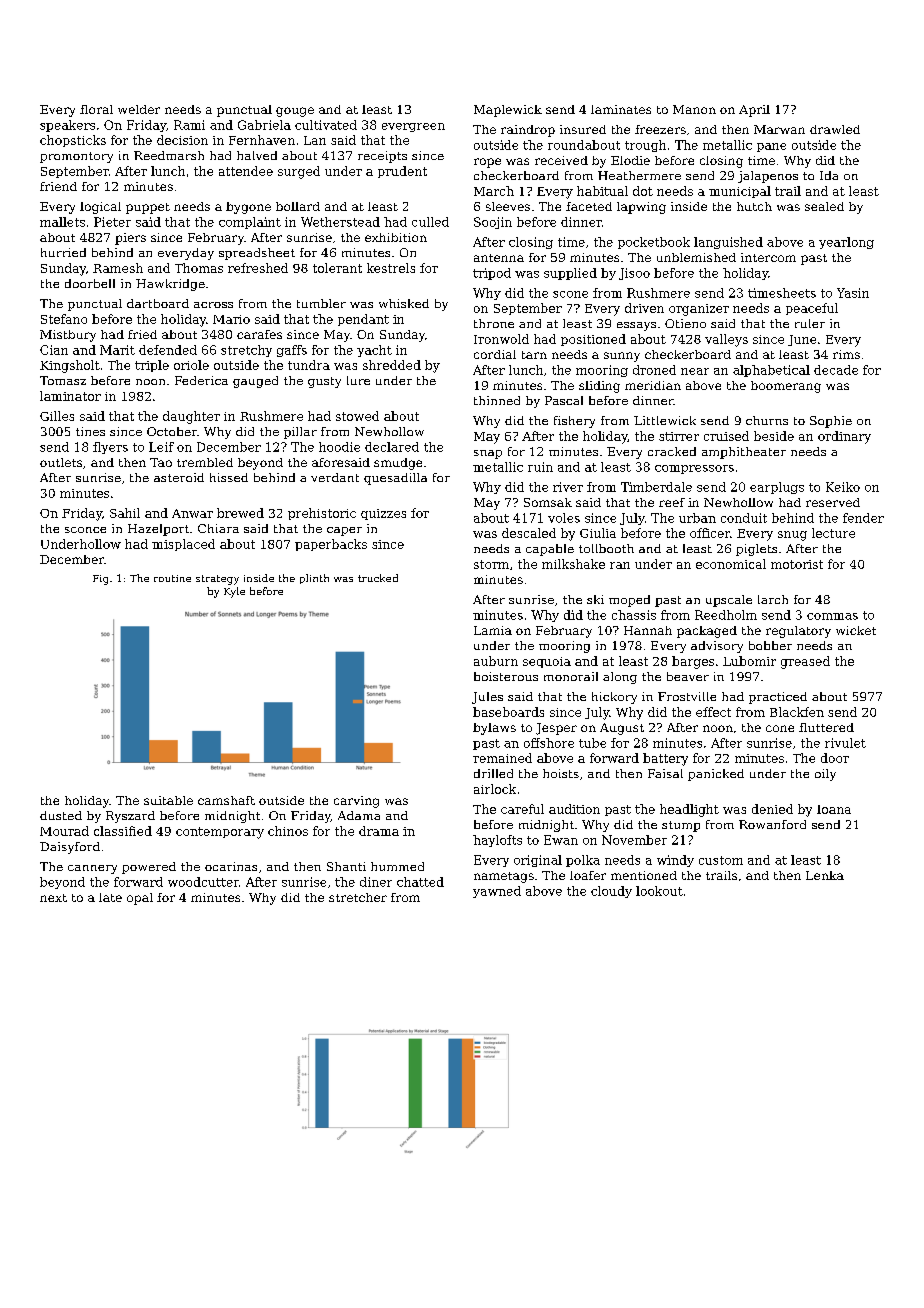 The height and width of the screenshot is (1308, 924). Describe the element at coordinates (358, 897) in the screenshot. I see `stretcher` at that location.
